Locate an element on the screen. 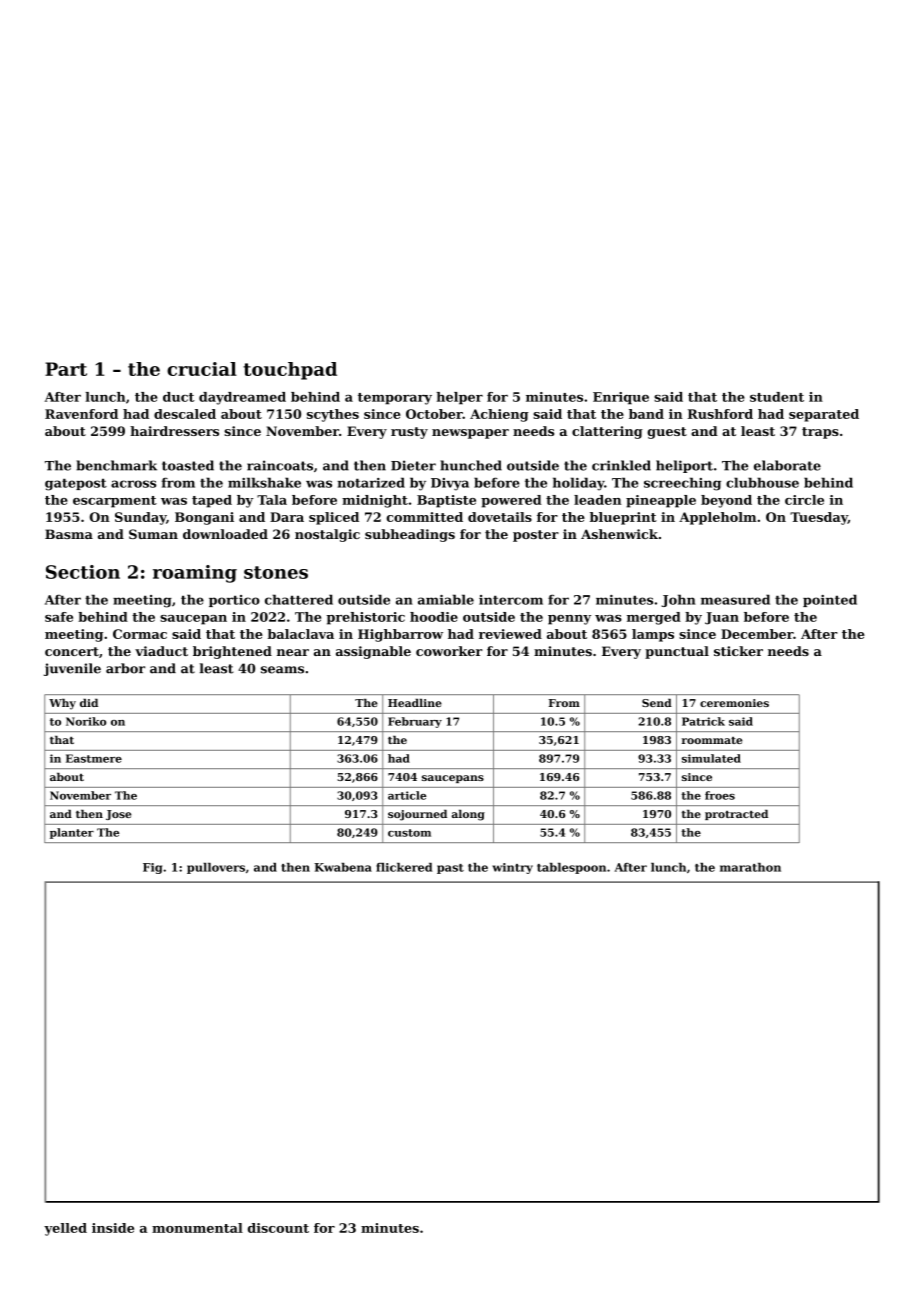 This screenshot has height=1308, width=924. crinkled is located at coordinates (621, 465).
